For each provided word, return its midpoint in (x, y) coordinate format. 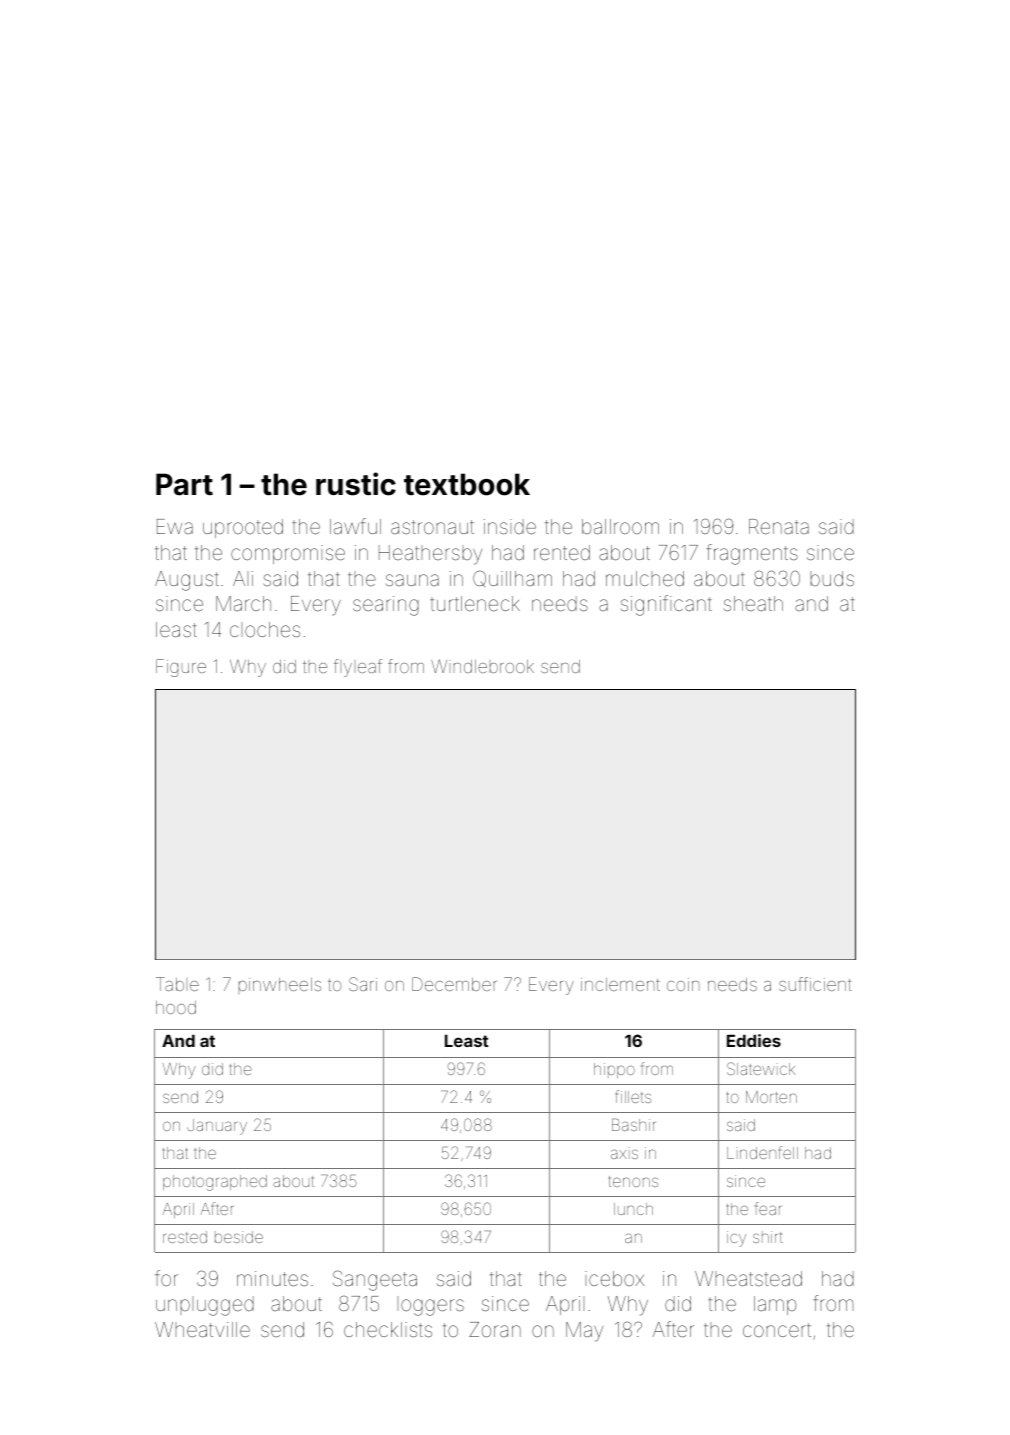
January (217, 1127)
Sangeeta (375, 1280)
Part (184, 484)
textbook (467, 484)
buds (832, 578)
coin (683, 984)
